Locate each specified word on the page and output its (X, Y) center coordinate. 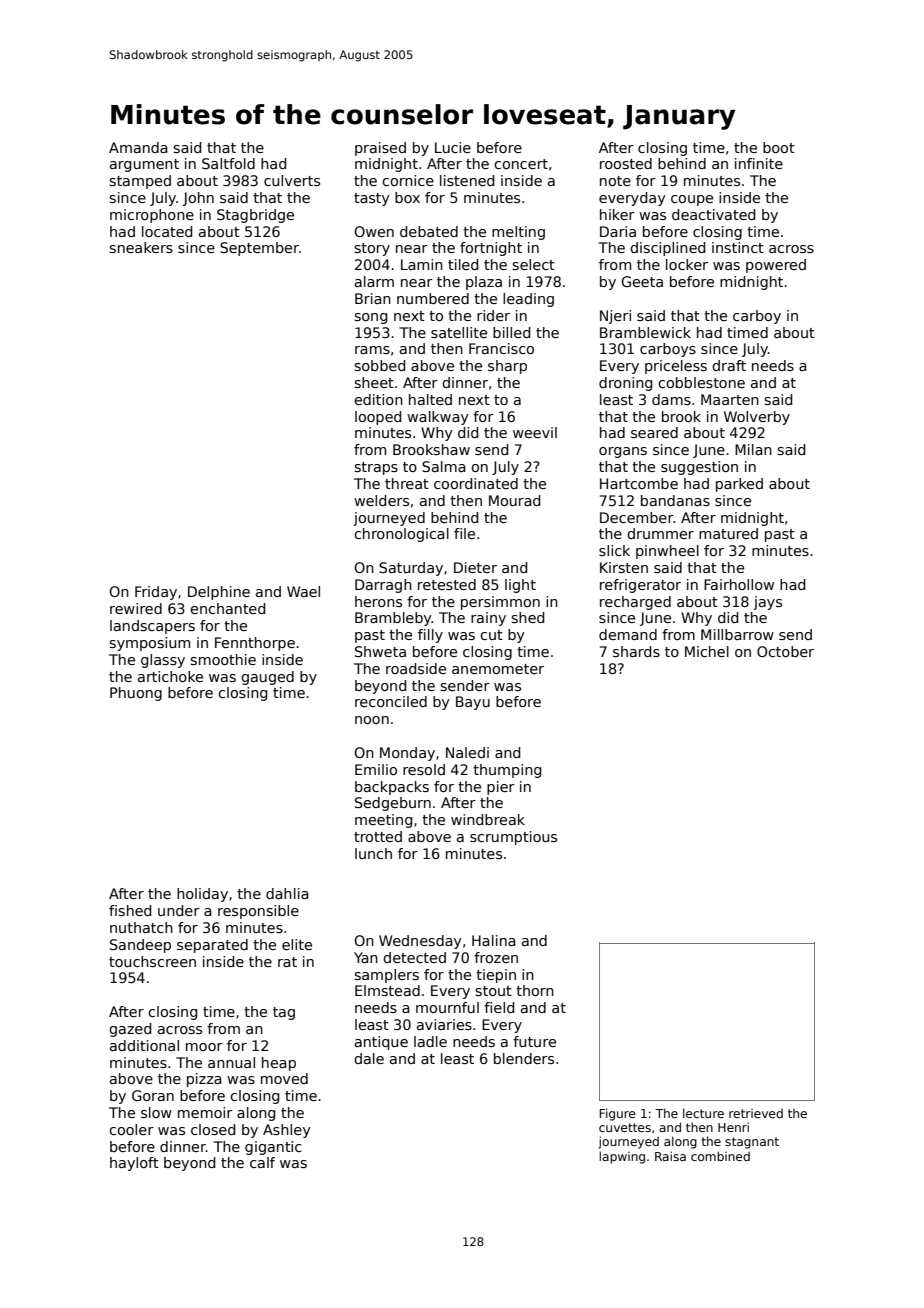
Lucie (453, 147)
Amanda (138, 147)
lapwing (622, 1157)
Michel (707, 651)
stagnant (752, 1143)
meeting (383, 821)
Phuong (136, 694)
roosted (626, 163)
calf (262, 1162)
